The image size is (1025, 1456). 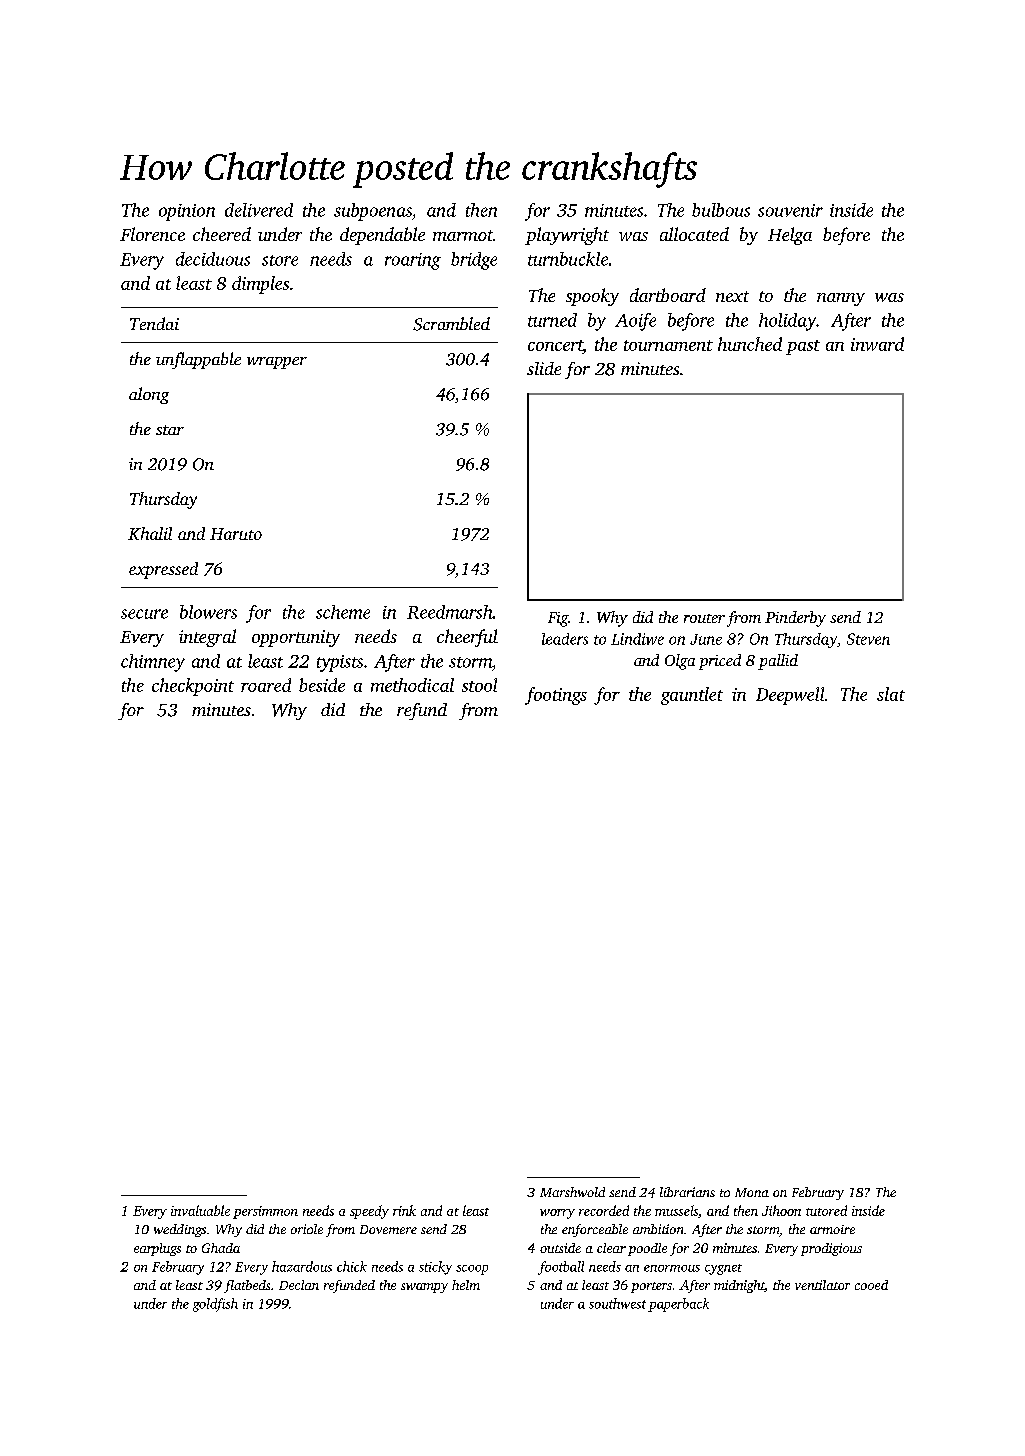 I want to click on concert, so click(x=555, y=347).
